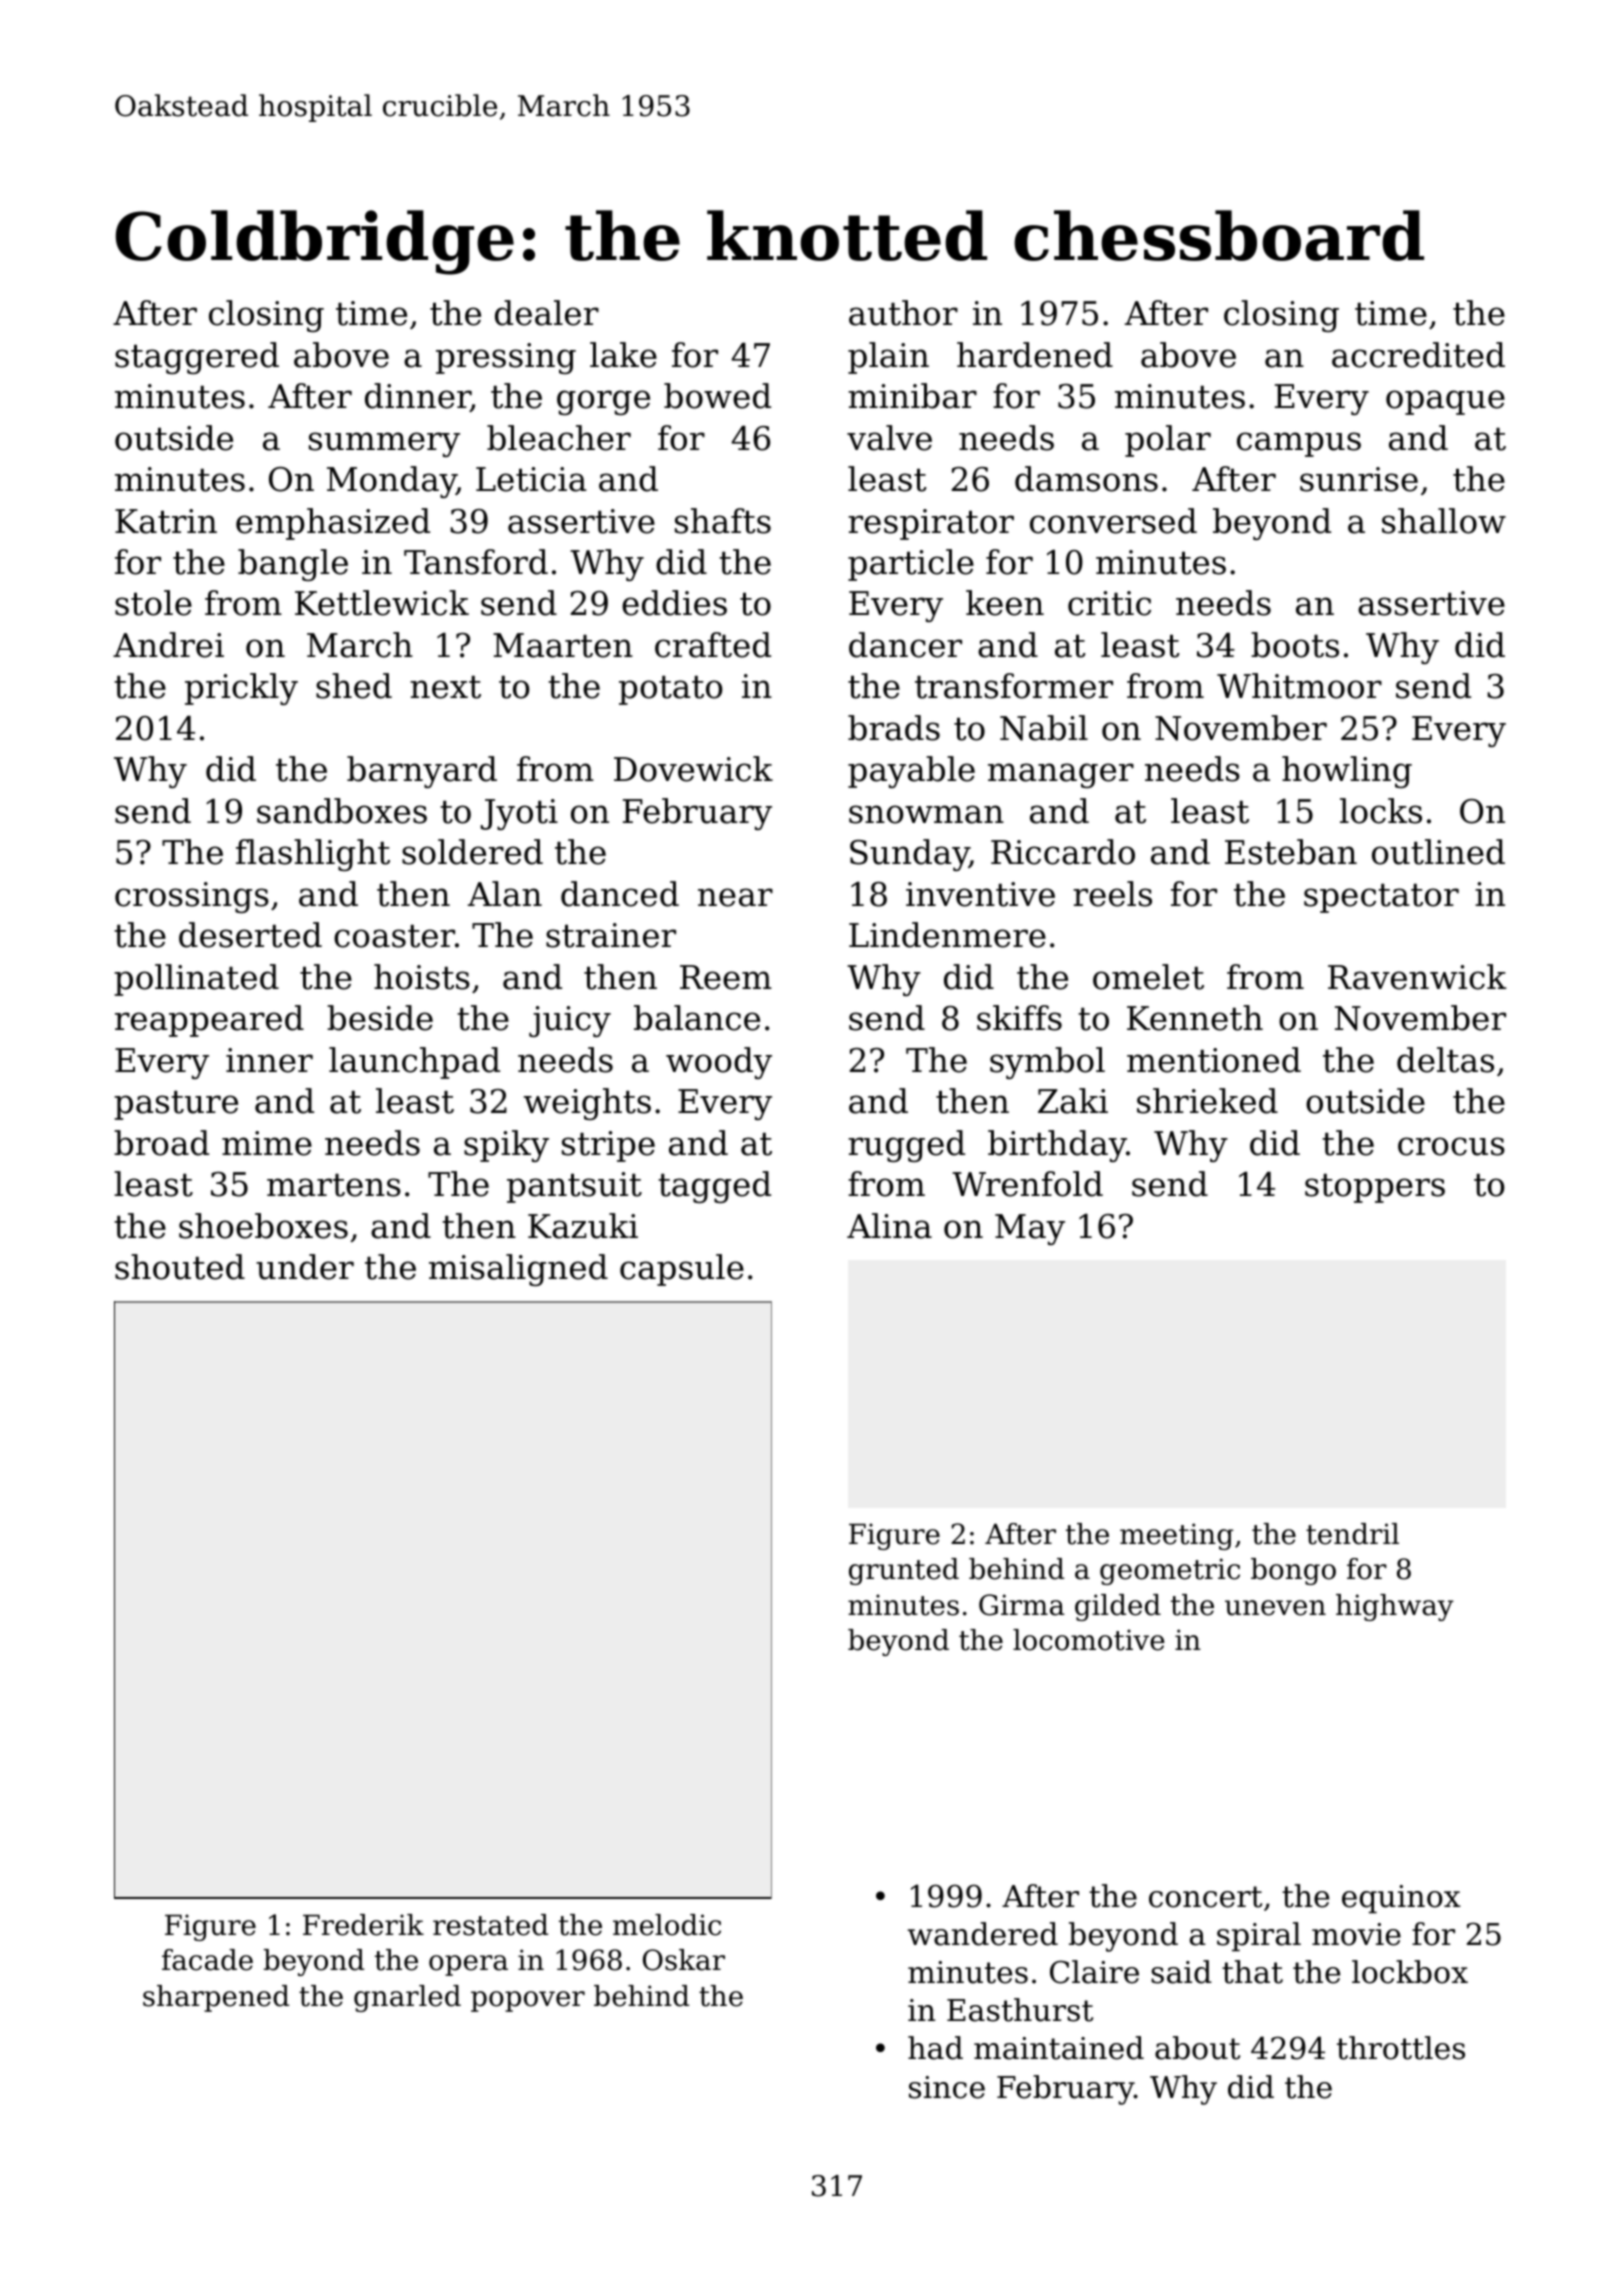  What do you see at coordinates (506, 1146) in the screenshot?
I see `spiky` at bounding box center [506, 1146].
